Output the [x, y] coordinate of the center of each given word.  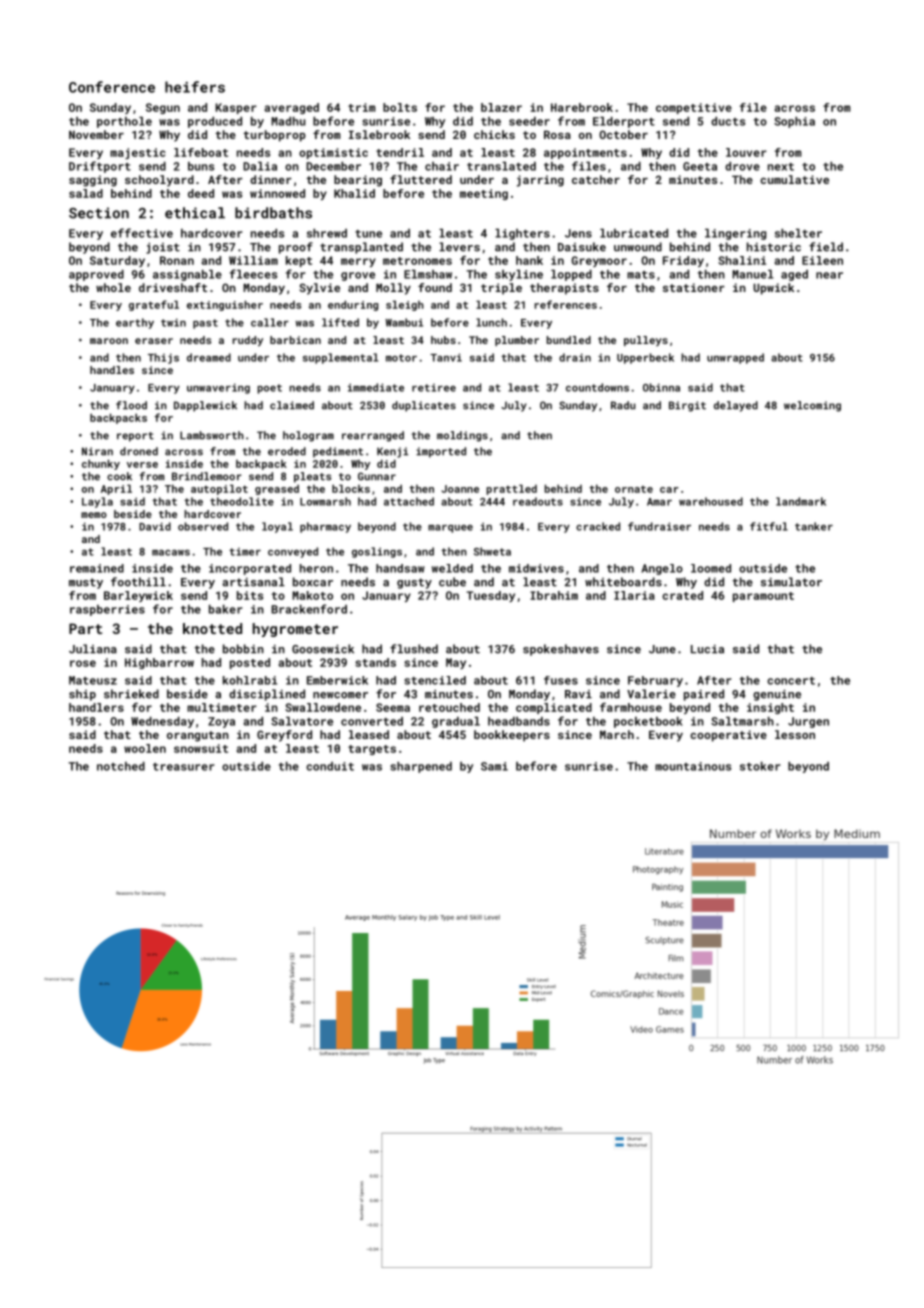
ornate [634, 489]
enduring [353, 305]
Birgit [687, 406]
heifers [195, 87]
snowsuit [201, 748]
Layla [97, 502]
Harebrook [582, 107]
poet [270, 389]
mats [641, 275]
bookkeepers [512, 736]
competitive [694, 108]
